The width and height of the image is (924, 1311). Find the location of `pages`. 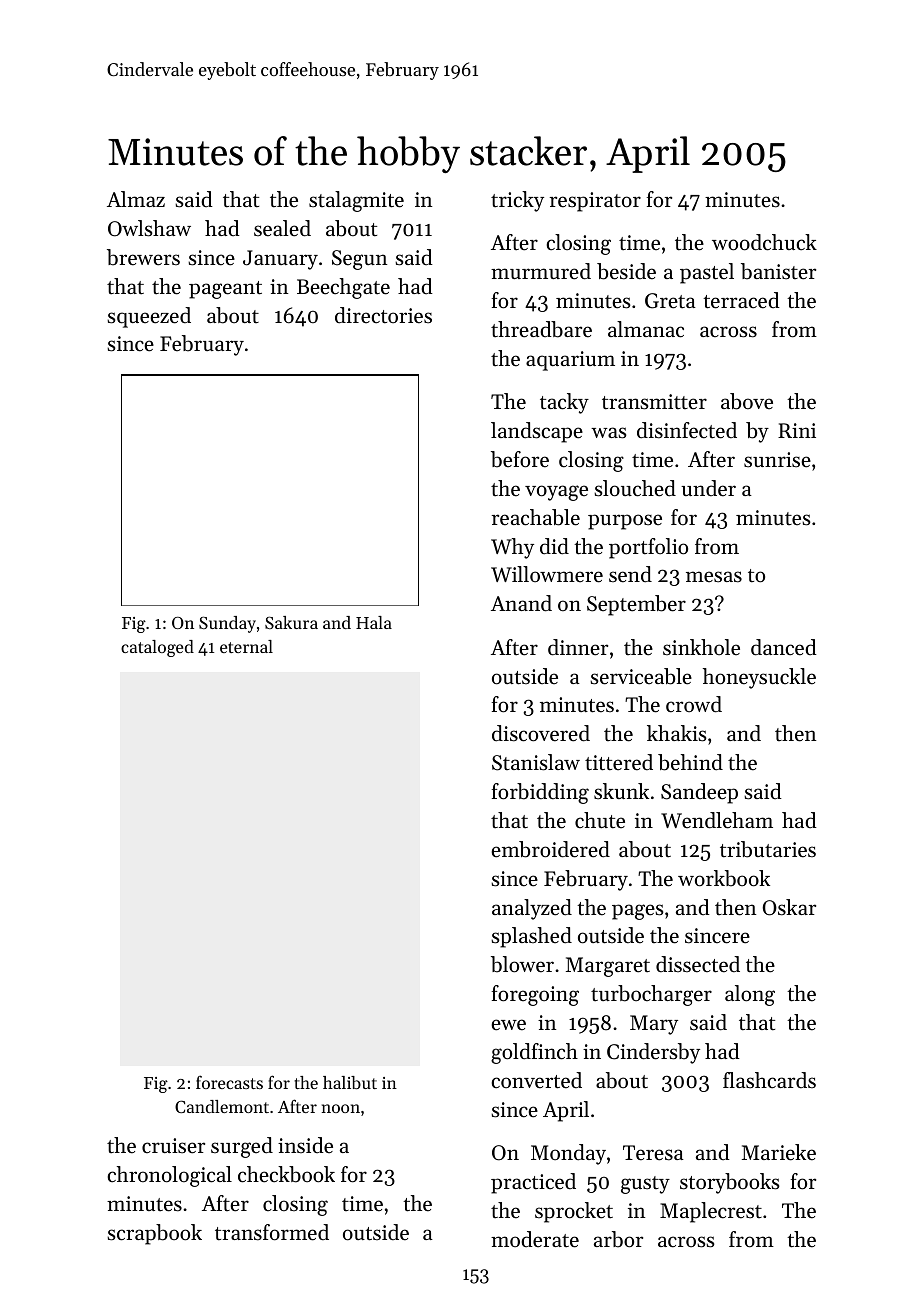

pages is located at coordinates (638, 912).
